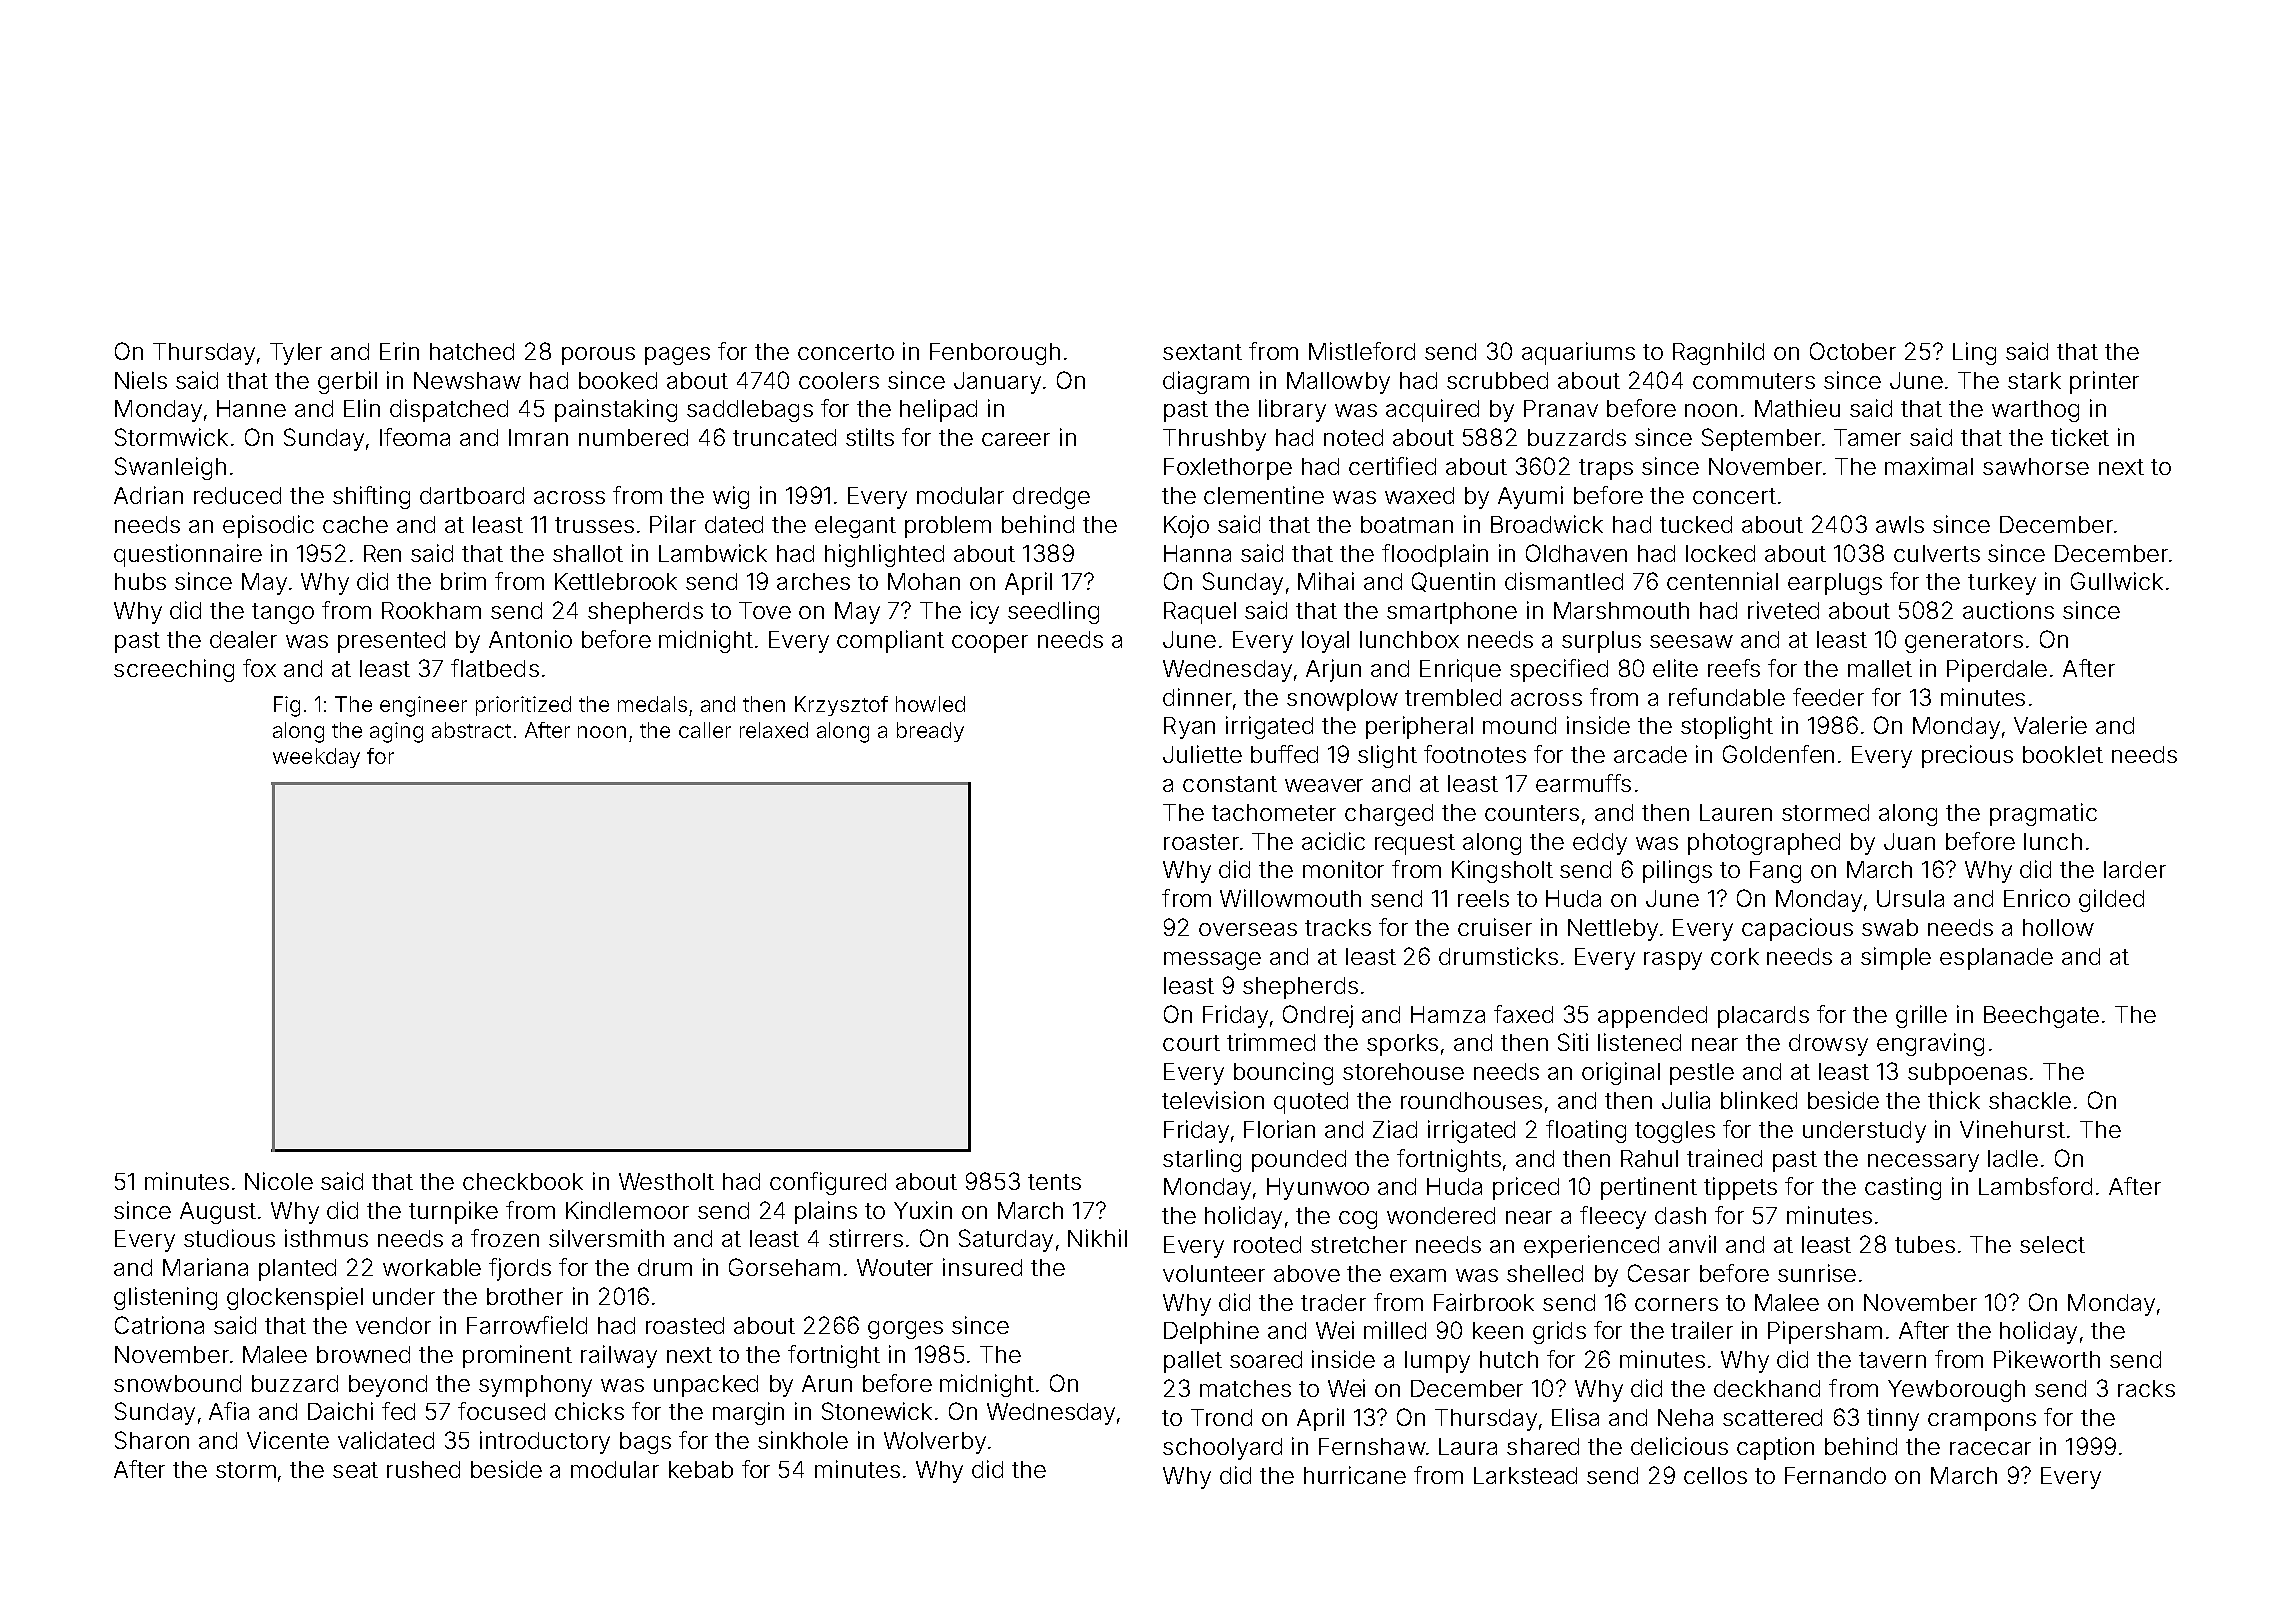 The height and width of the screenshot is (1620, 2292). I want to click on Enrico, so click(2037, 898).
